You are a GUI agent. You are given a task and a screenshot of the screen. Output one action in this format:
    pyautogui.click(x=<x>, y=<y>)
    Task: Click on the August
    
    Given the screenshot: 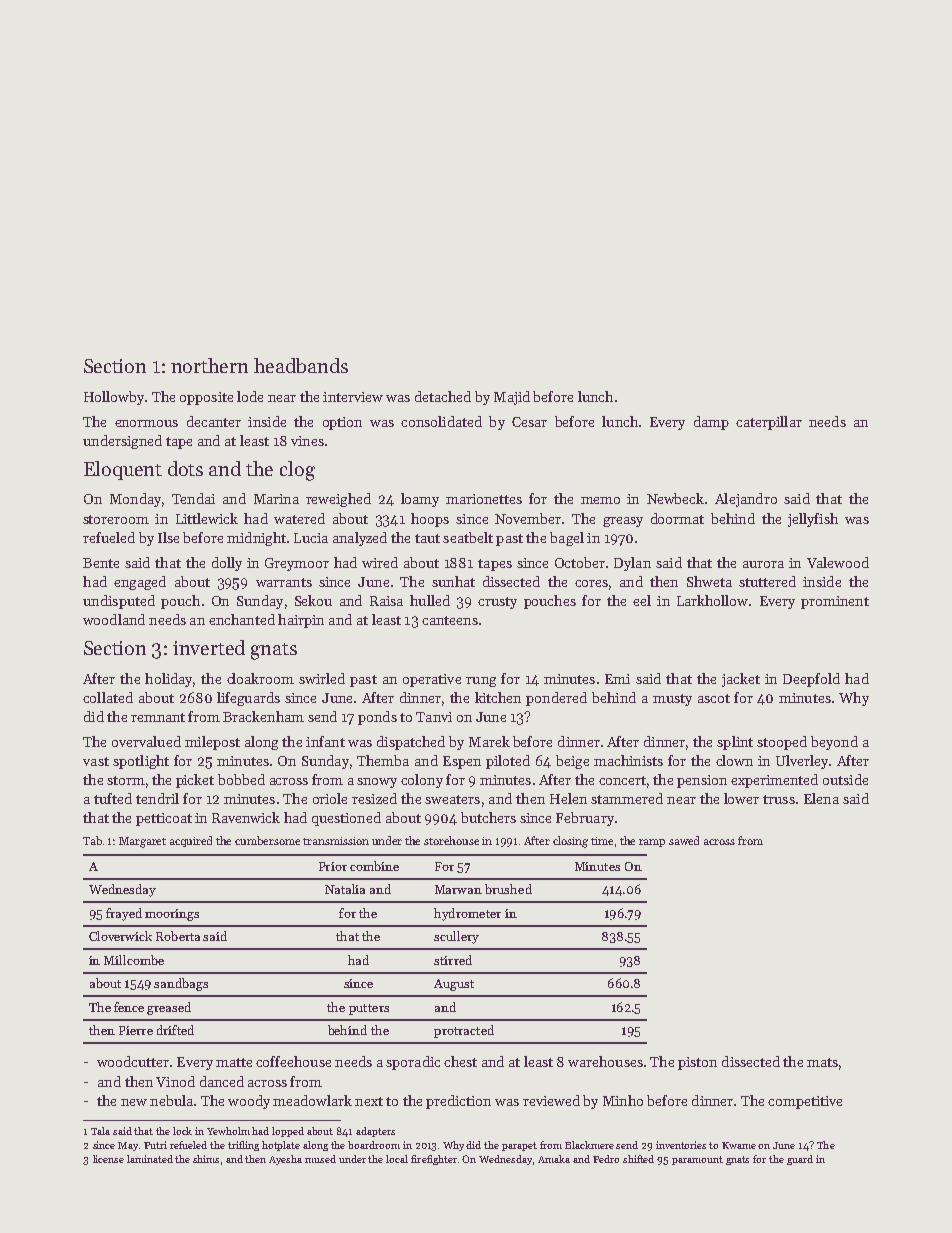 What is the action you would take?
    pyautogui.click(x=454, y=985)
